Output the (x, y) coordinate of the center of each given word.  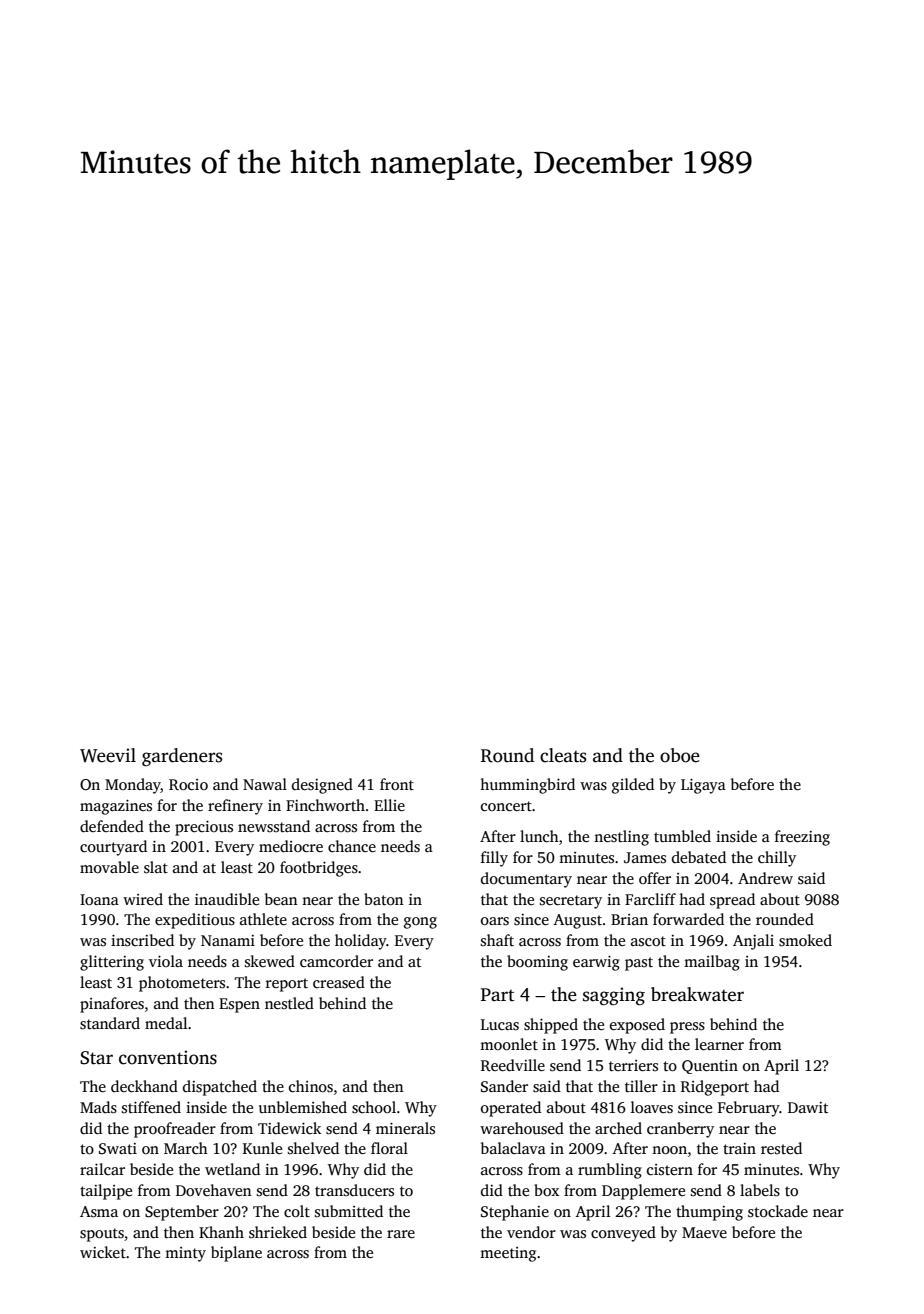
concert (506, 806)
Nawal (265, 784)
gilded (633, 786)
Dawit (808, 1107)
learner (719, 1044)
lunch (539, 836)
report (287, 985)
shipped (551, 1026)
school (374, 1107)
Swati (118, 1149)
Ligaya (703, 786)
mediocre (291, 846)
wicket (103, 1252)
